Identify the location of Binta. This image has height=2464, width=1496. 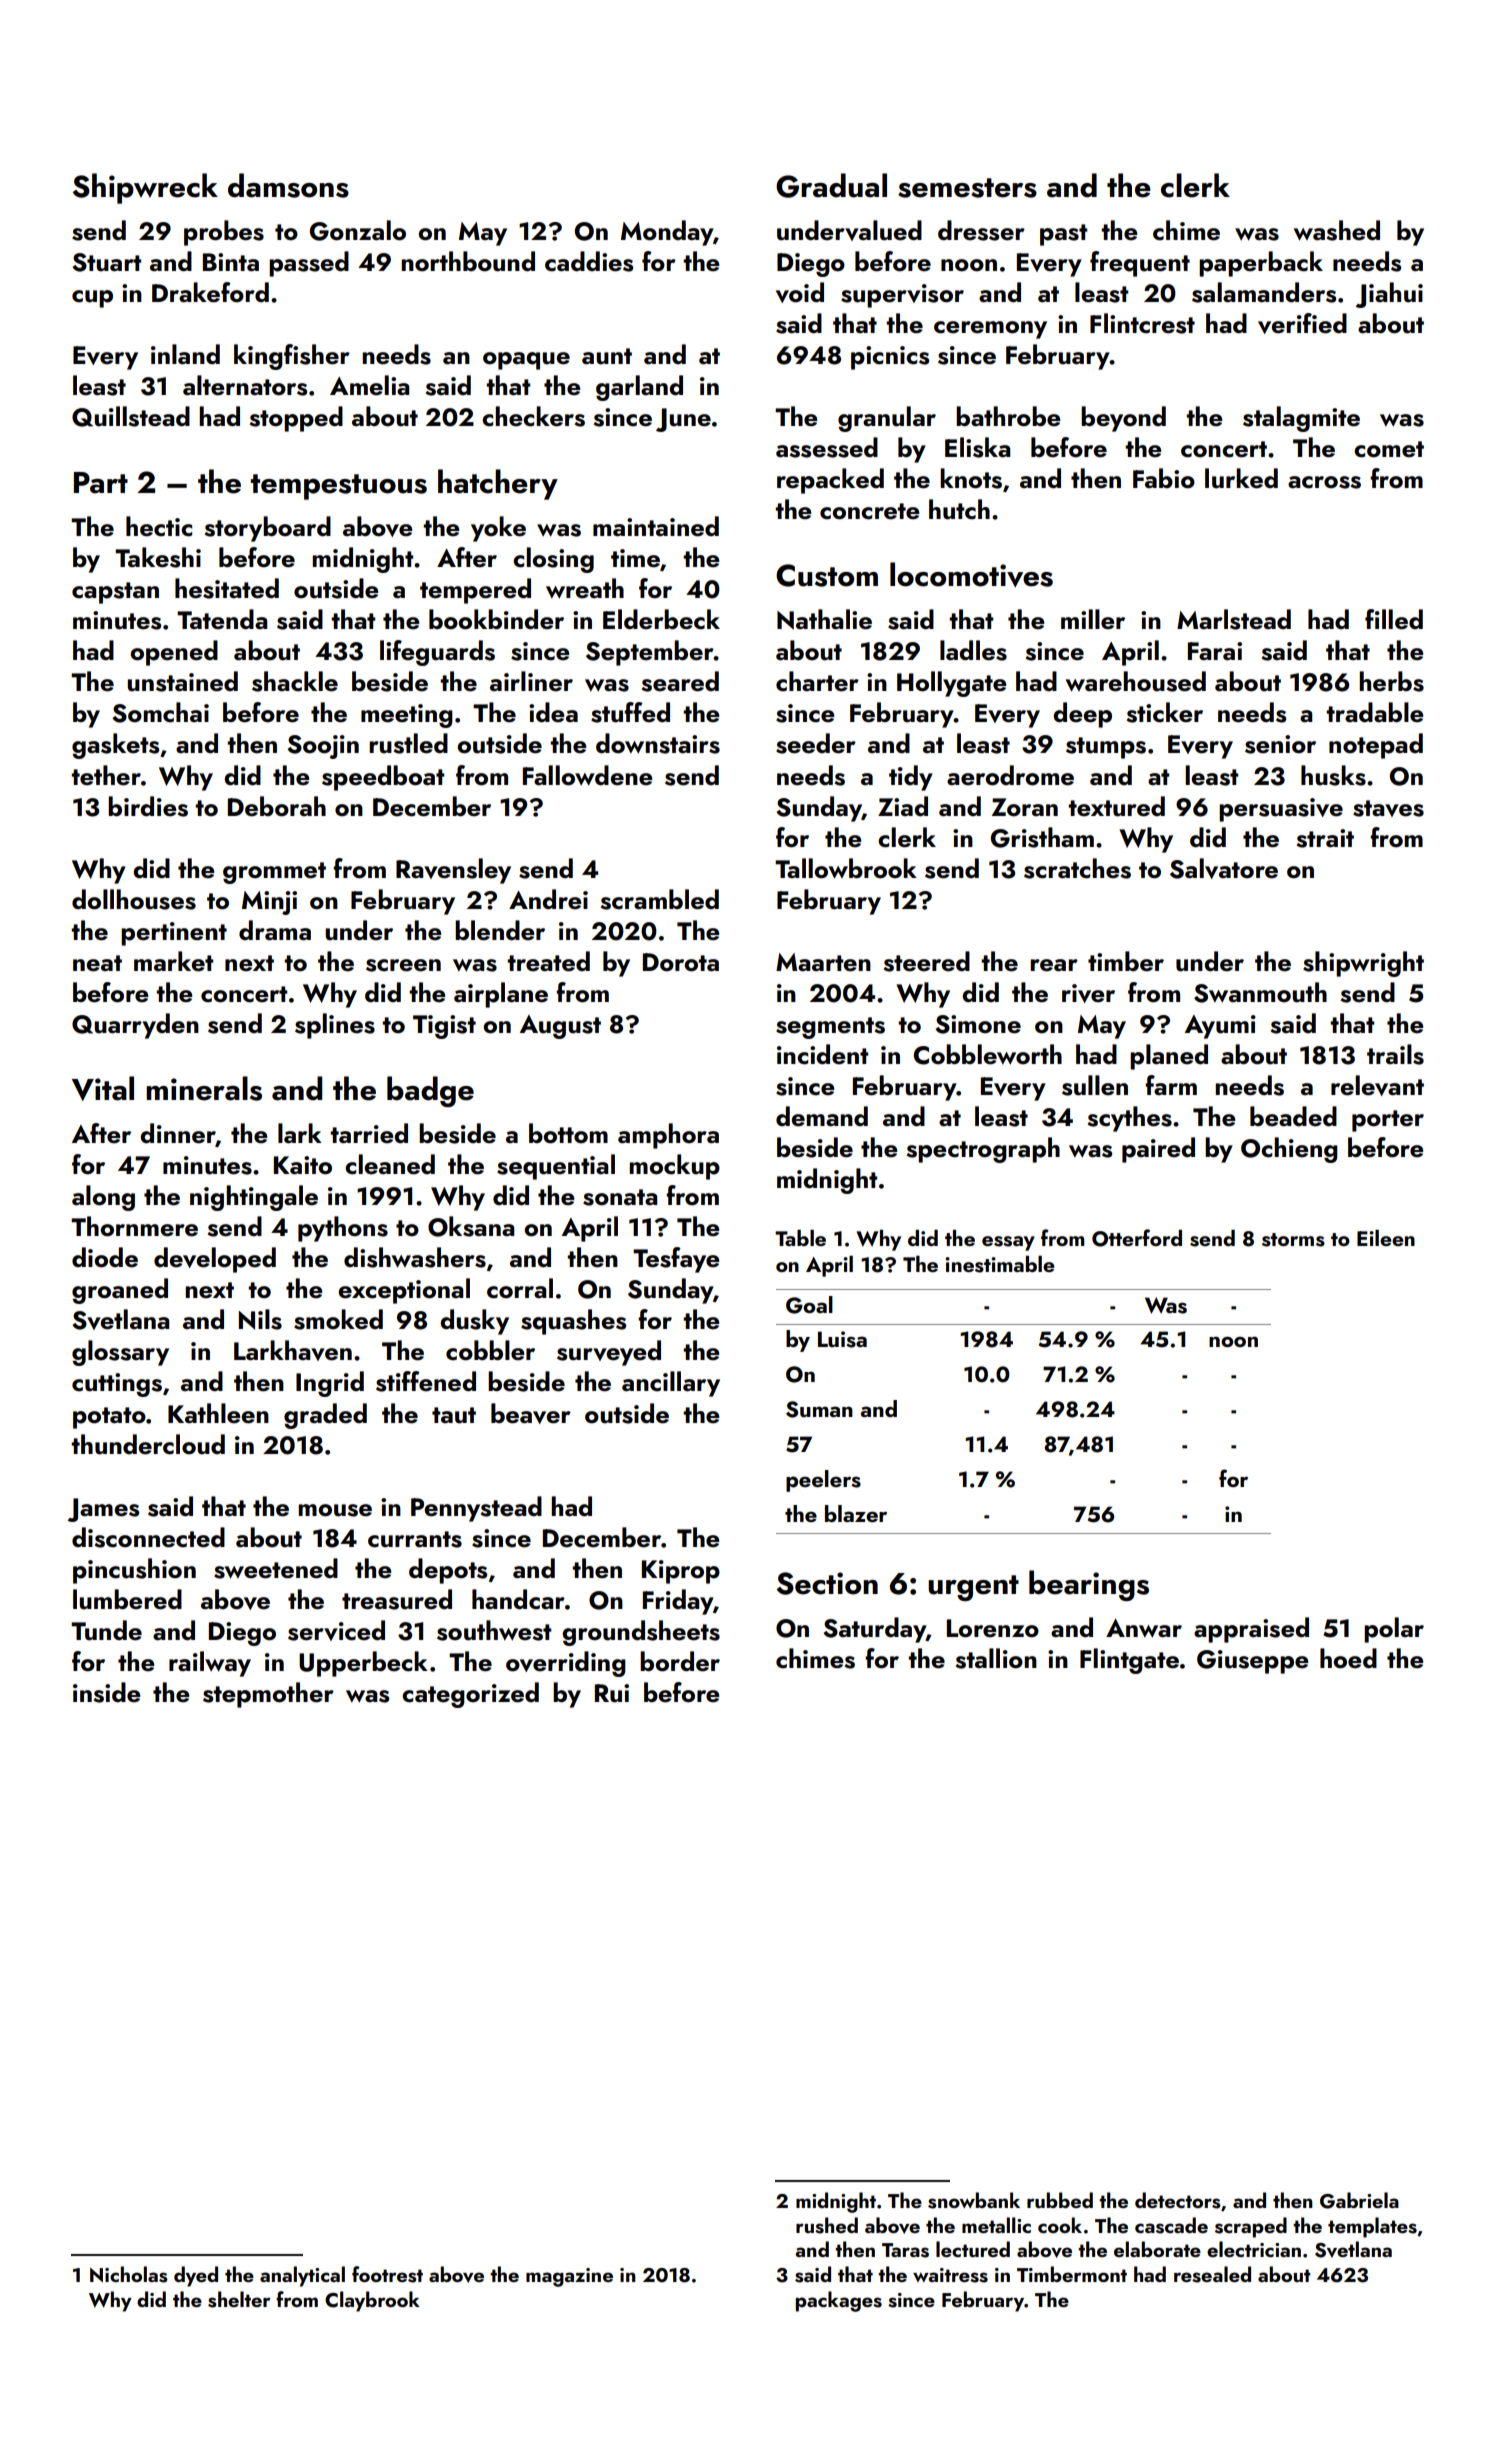
(231, 262).
